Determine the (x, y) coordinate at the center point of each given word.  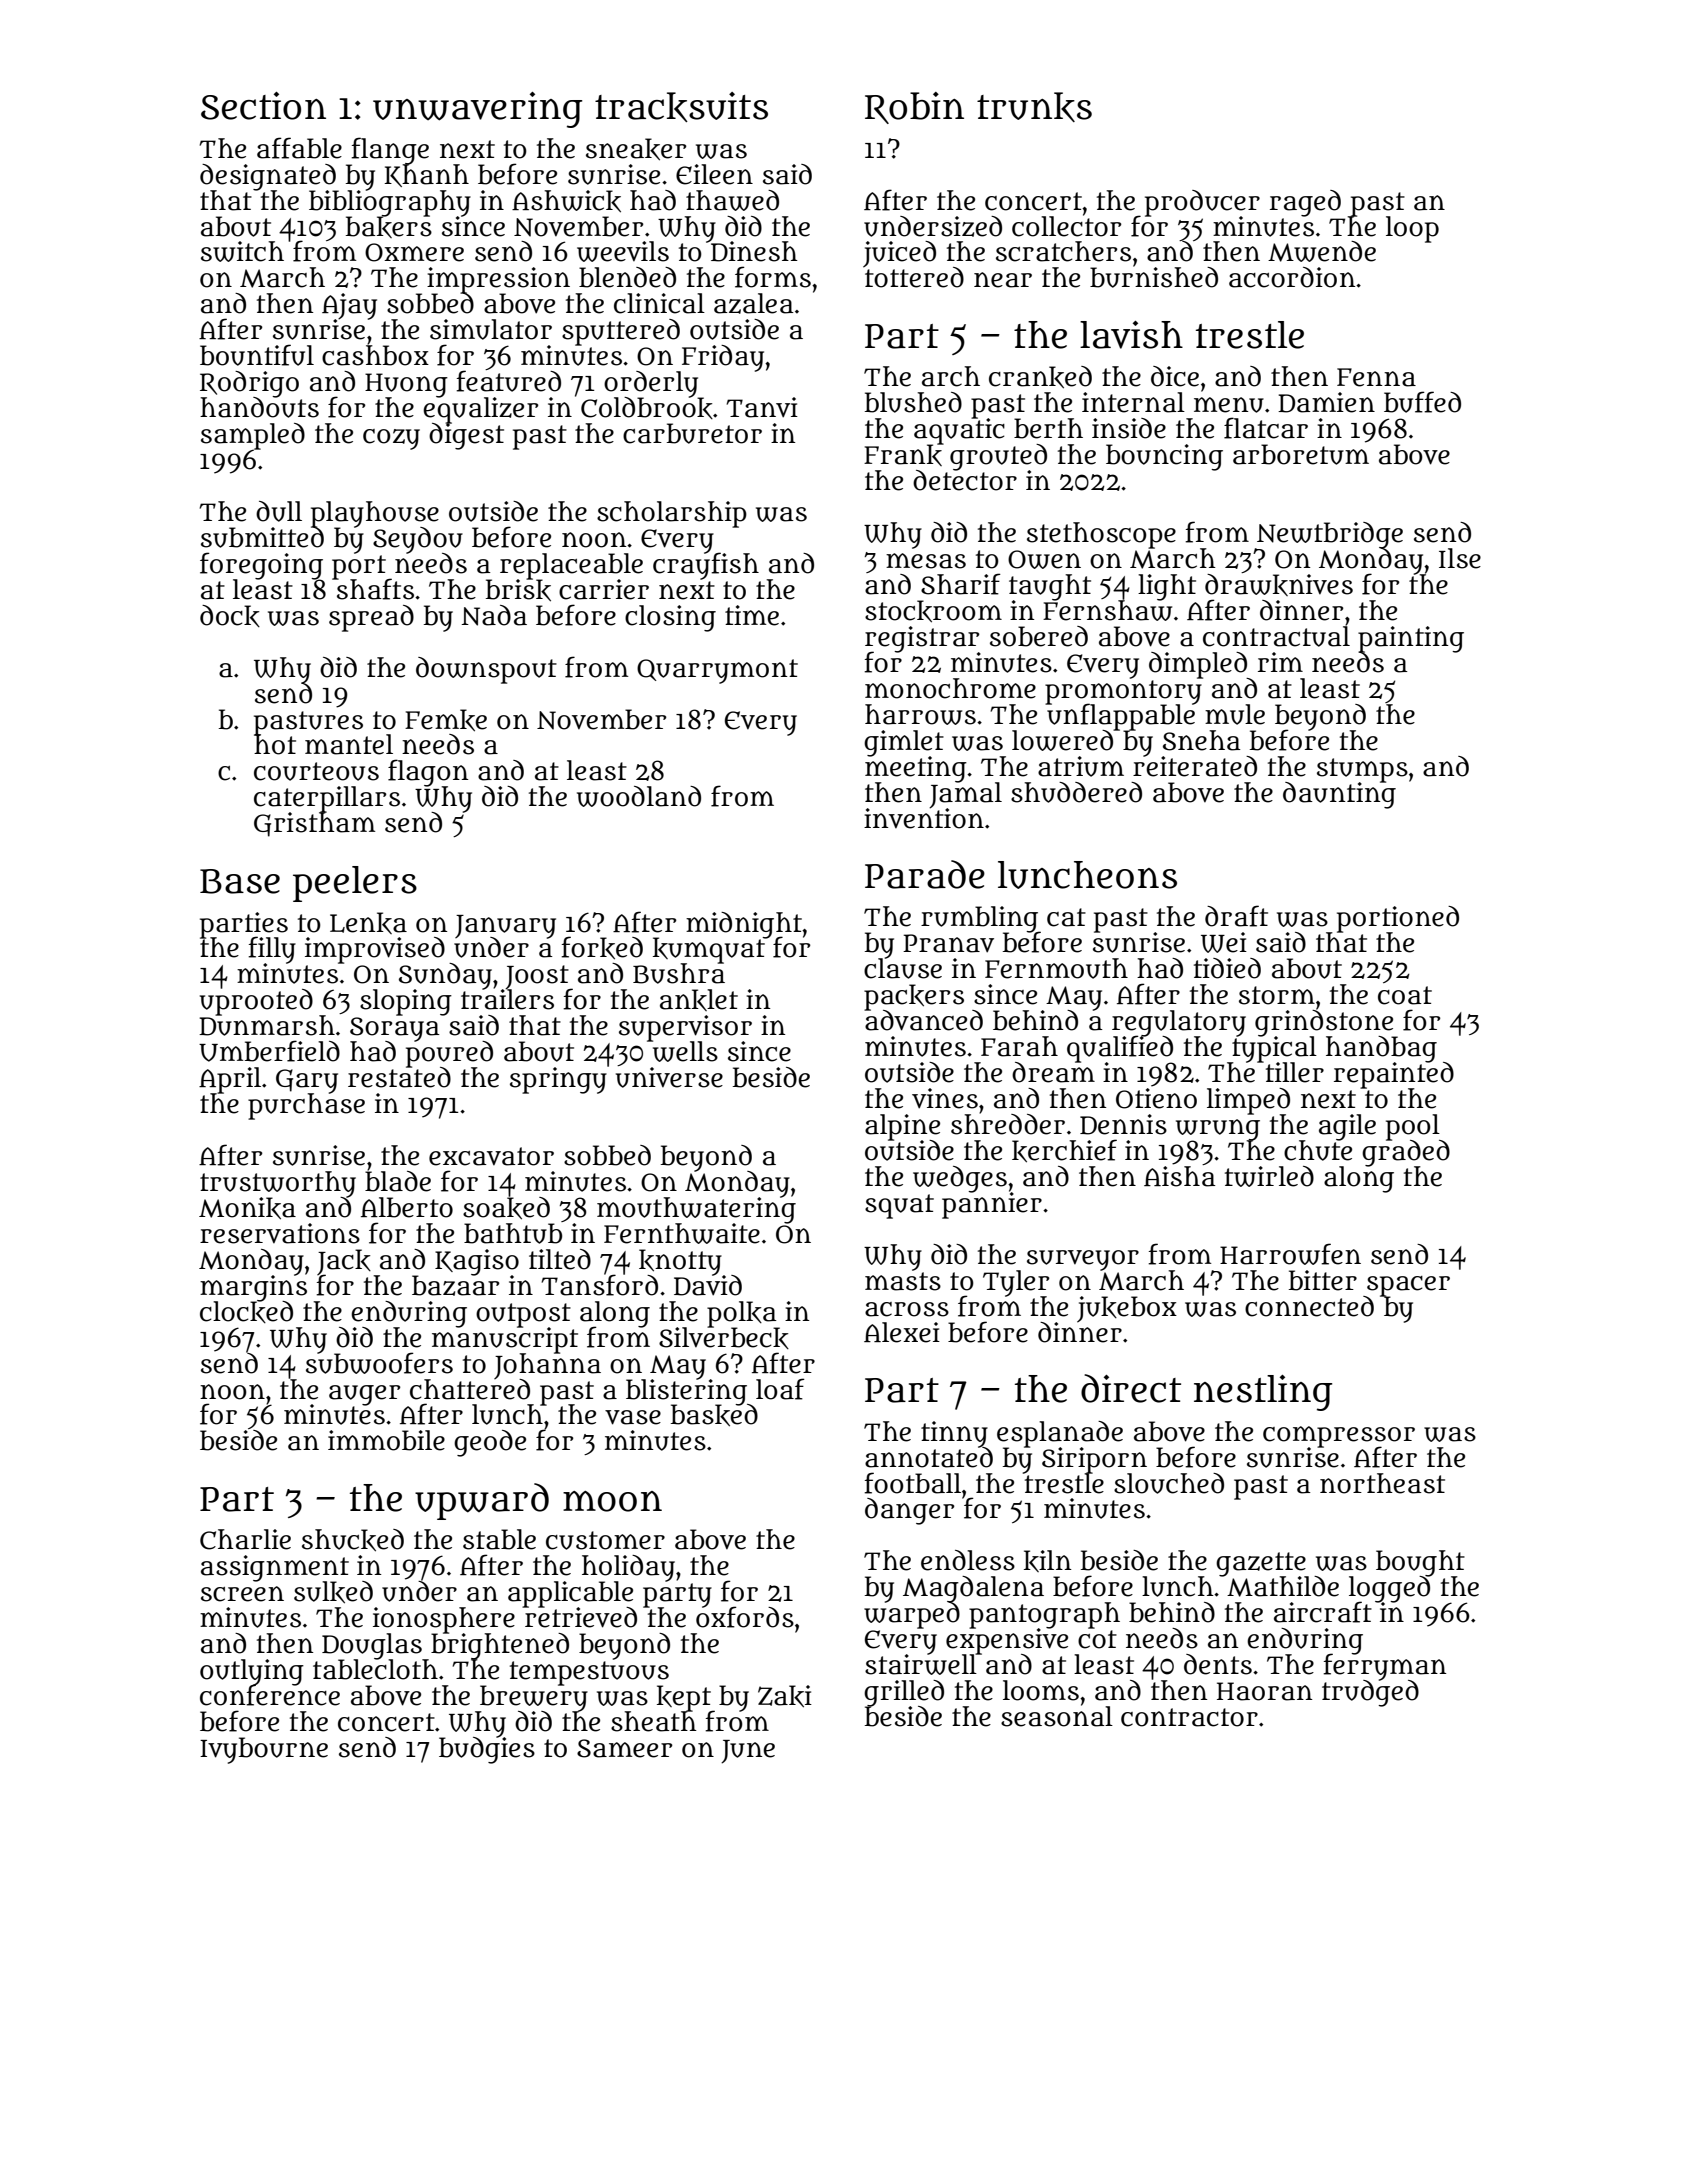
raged (1305, 203)
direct (1131, 1388)
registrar (922, 639)
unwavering (477, 110)
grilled (904, 1693)
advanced (923, 1020)
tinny (954, 1434)
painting (1411, 639)
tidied (1227, 968)
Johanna (548, 1365)
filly (272, 950)
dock (230, 616)
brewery (534, 1698)
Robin (914, 108)
